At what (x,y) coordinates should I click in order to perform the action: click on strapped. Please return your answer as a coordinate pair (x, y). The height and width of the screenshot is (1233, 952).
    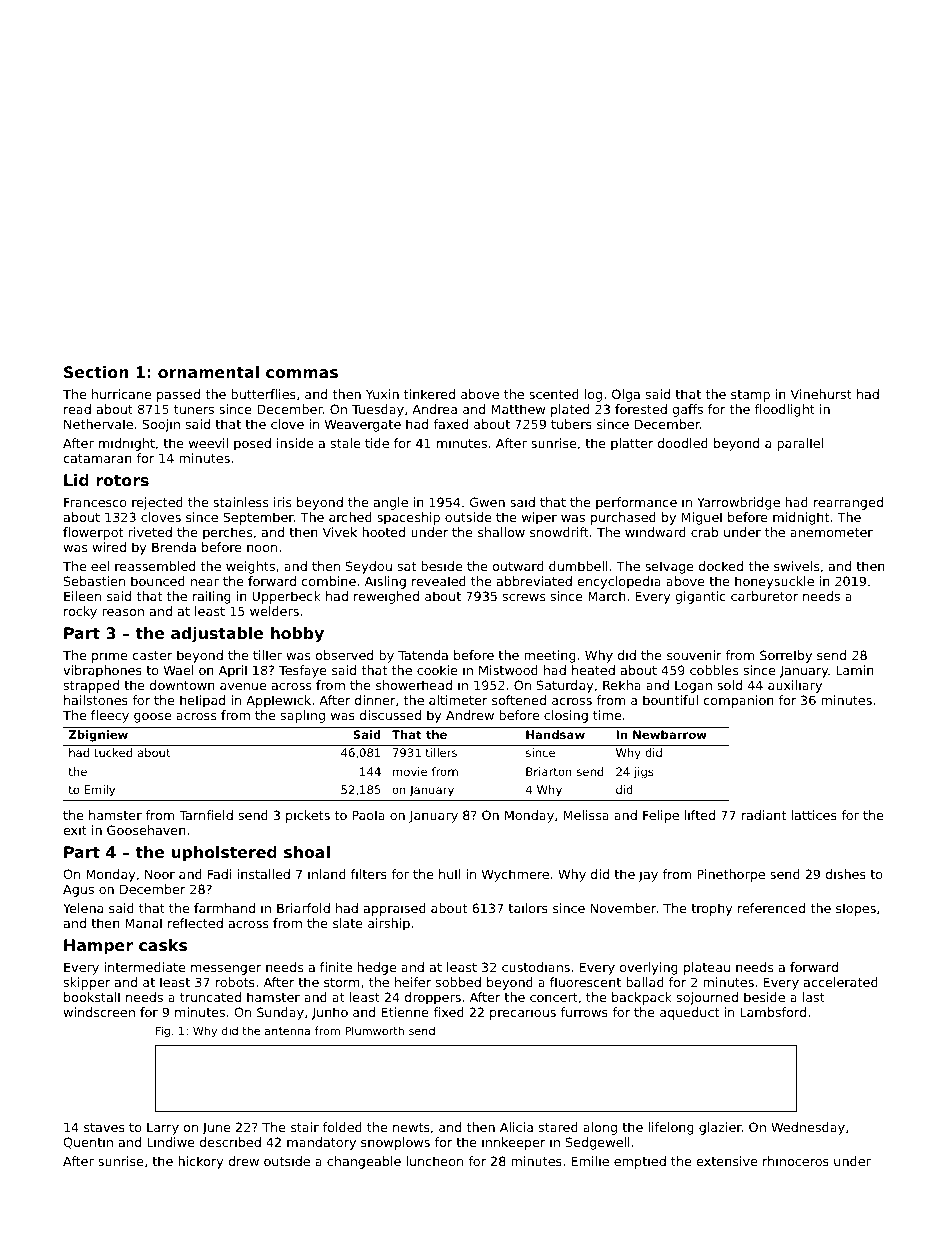
    Looking at the image, I should click on (91, 686).
